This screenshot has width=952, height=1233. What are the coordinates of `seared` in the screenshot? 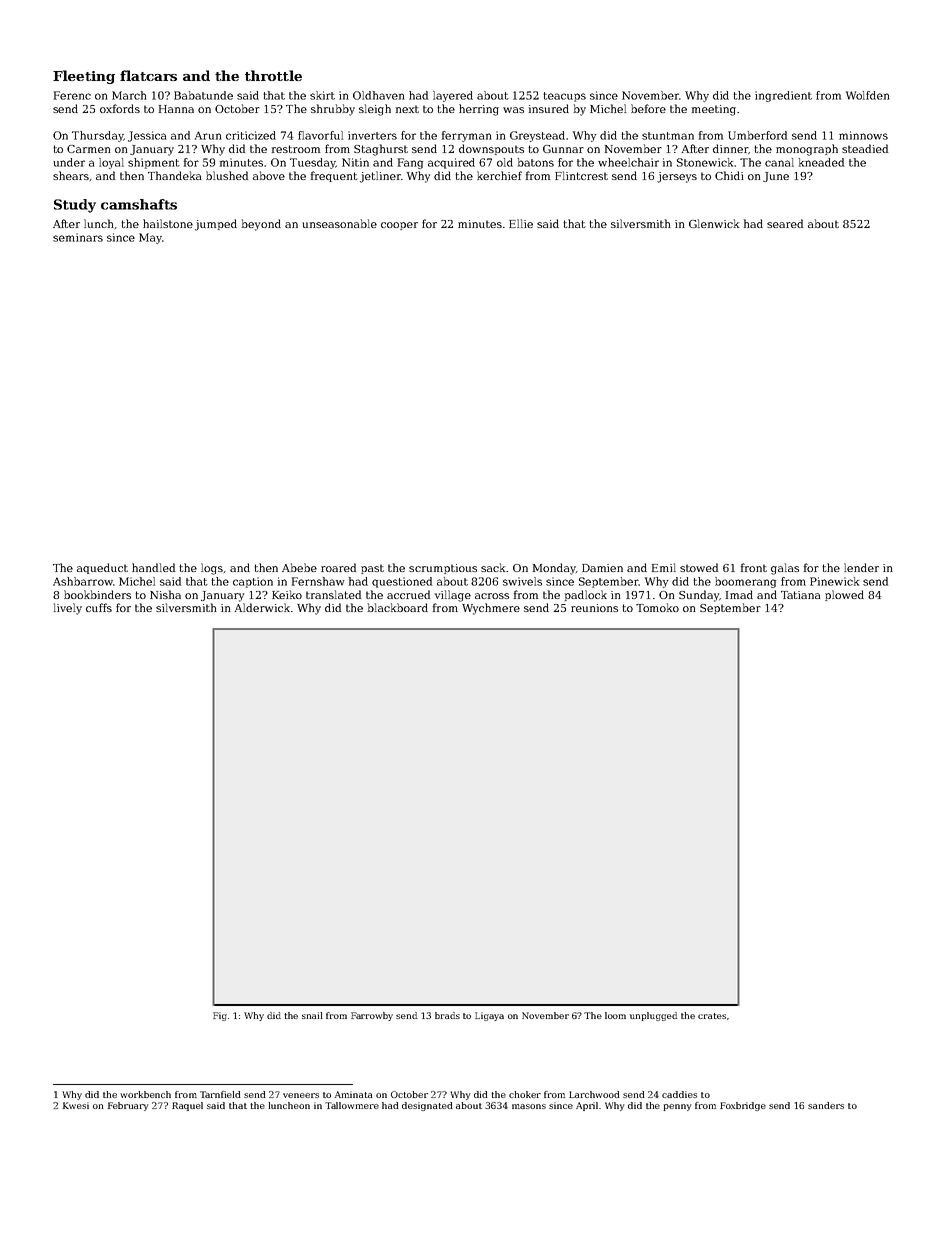 It's located at (785, 223).
